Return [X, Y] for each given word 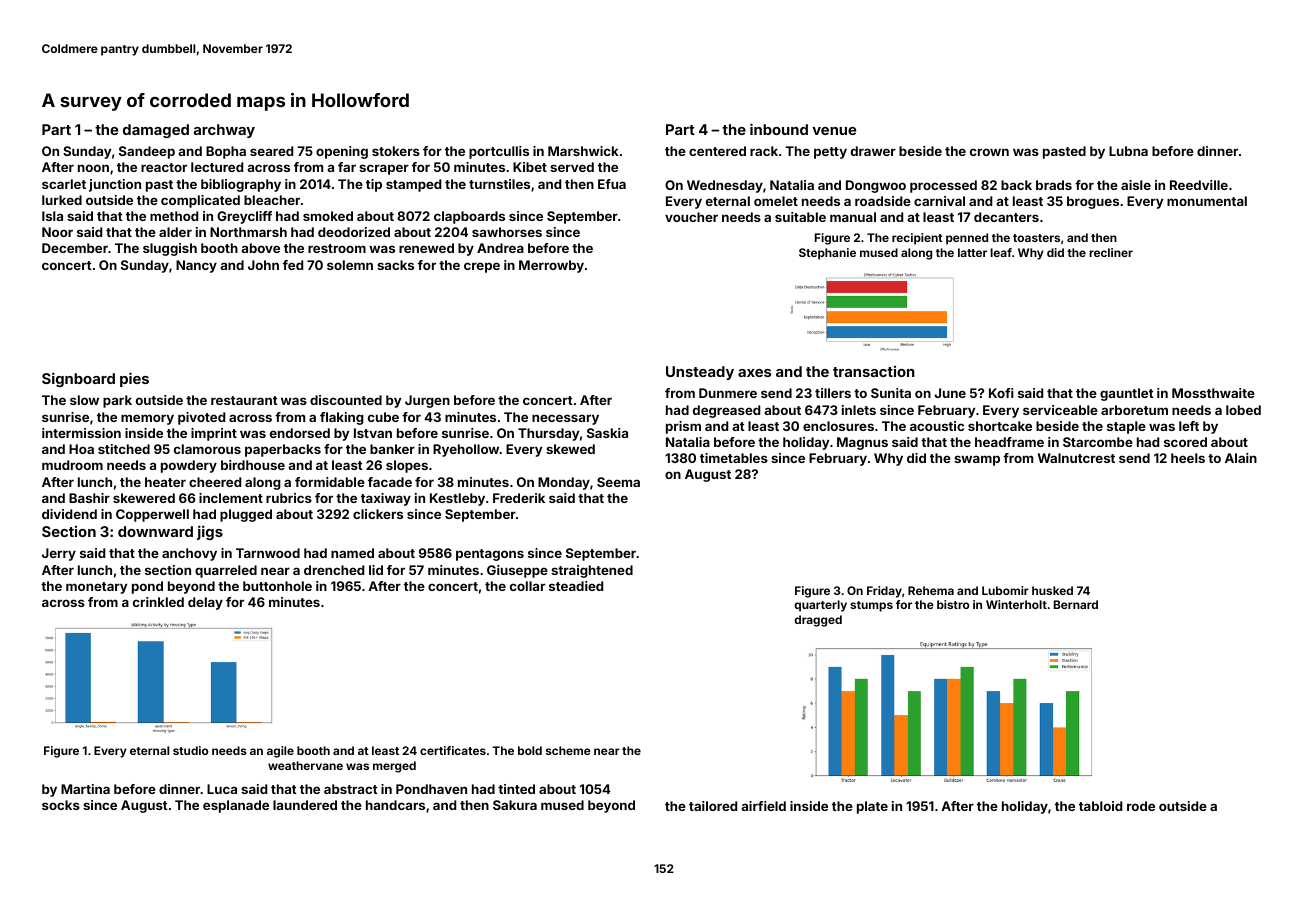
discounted [346, 400]
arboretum [1134, 410]
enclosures [838, 426]
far [347, 167]
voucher [691, 217]
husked [1052, 590]
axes [754, 373]
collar [527, 586]
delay [205, 603]
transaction [874, 371]
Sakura [515, 805]
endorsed [300, 433]
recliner [1111, 252]
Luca [222, 789]
